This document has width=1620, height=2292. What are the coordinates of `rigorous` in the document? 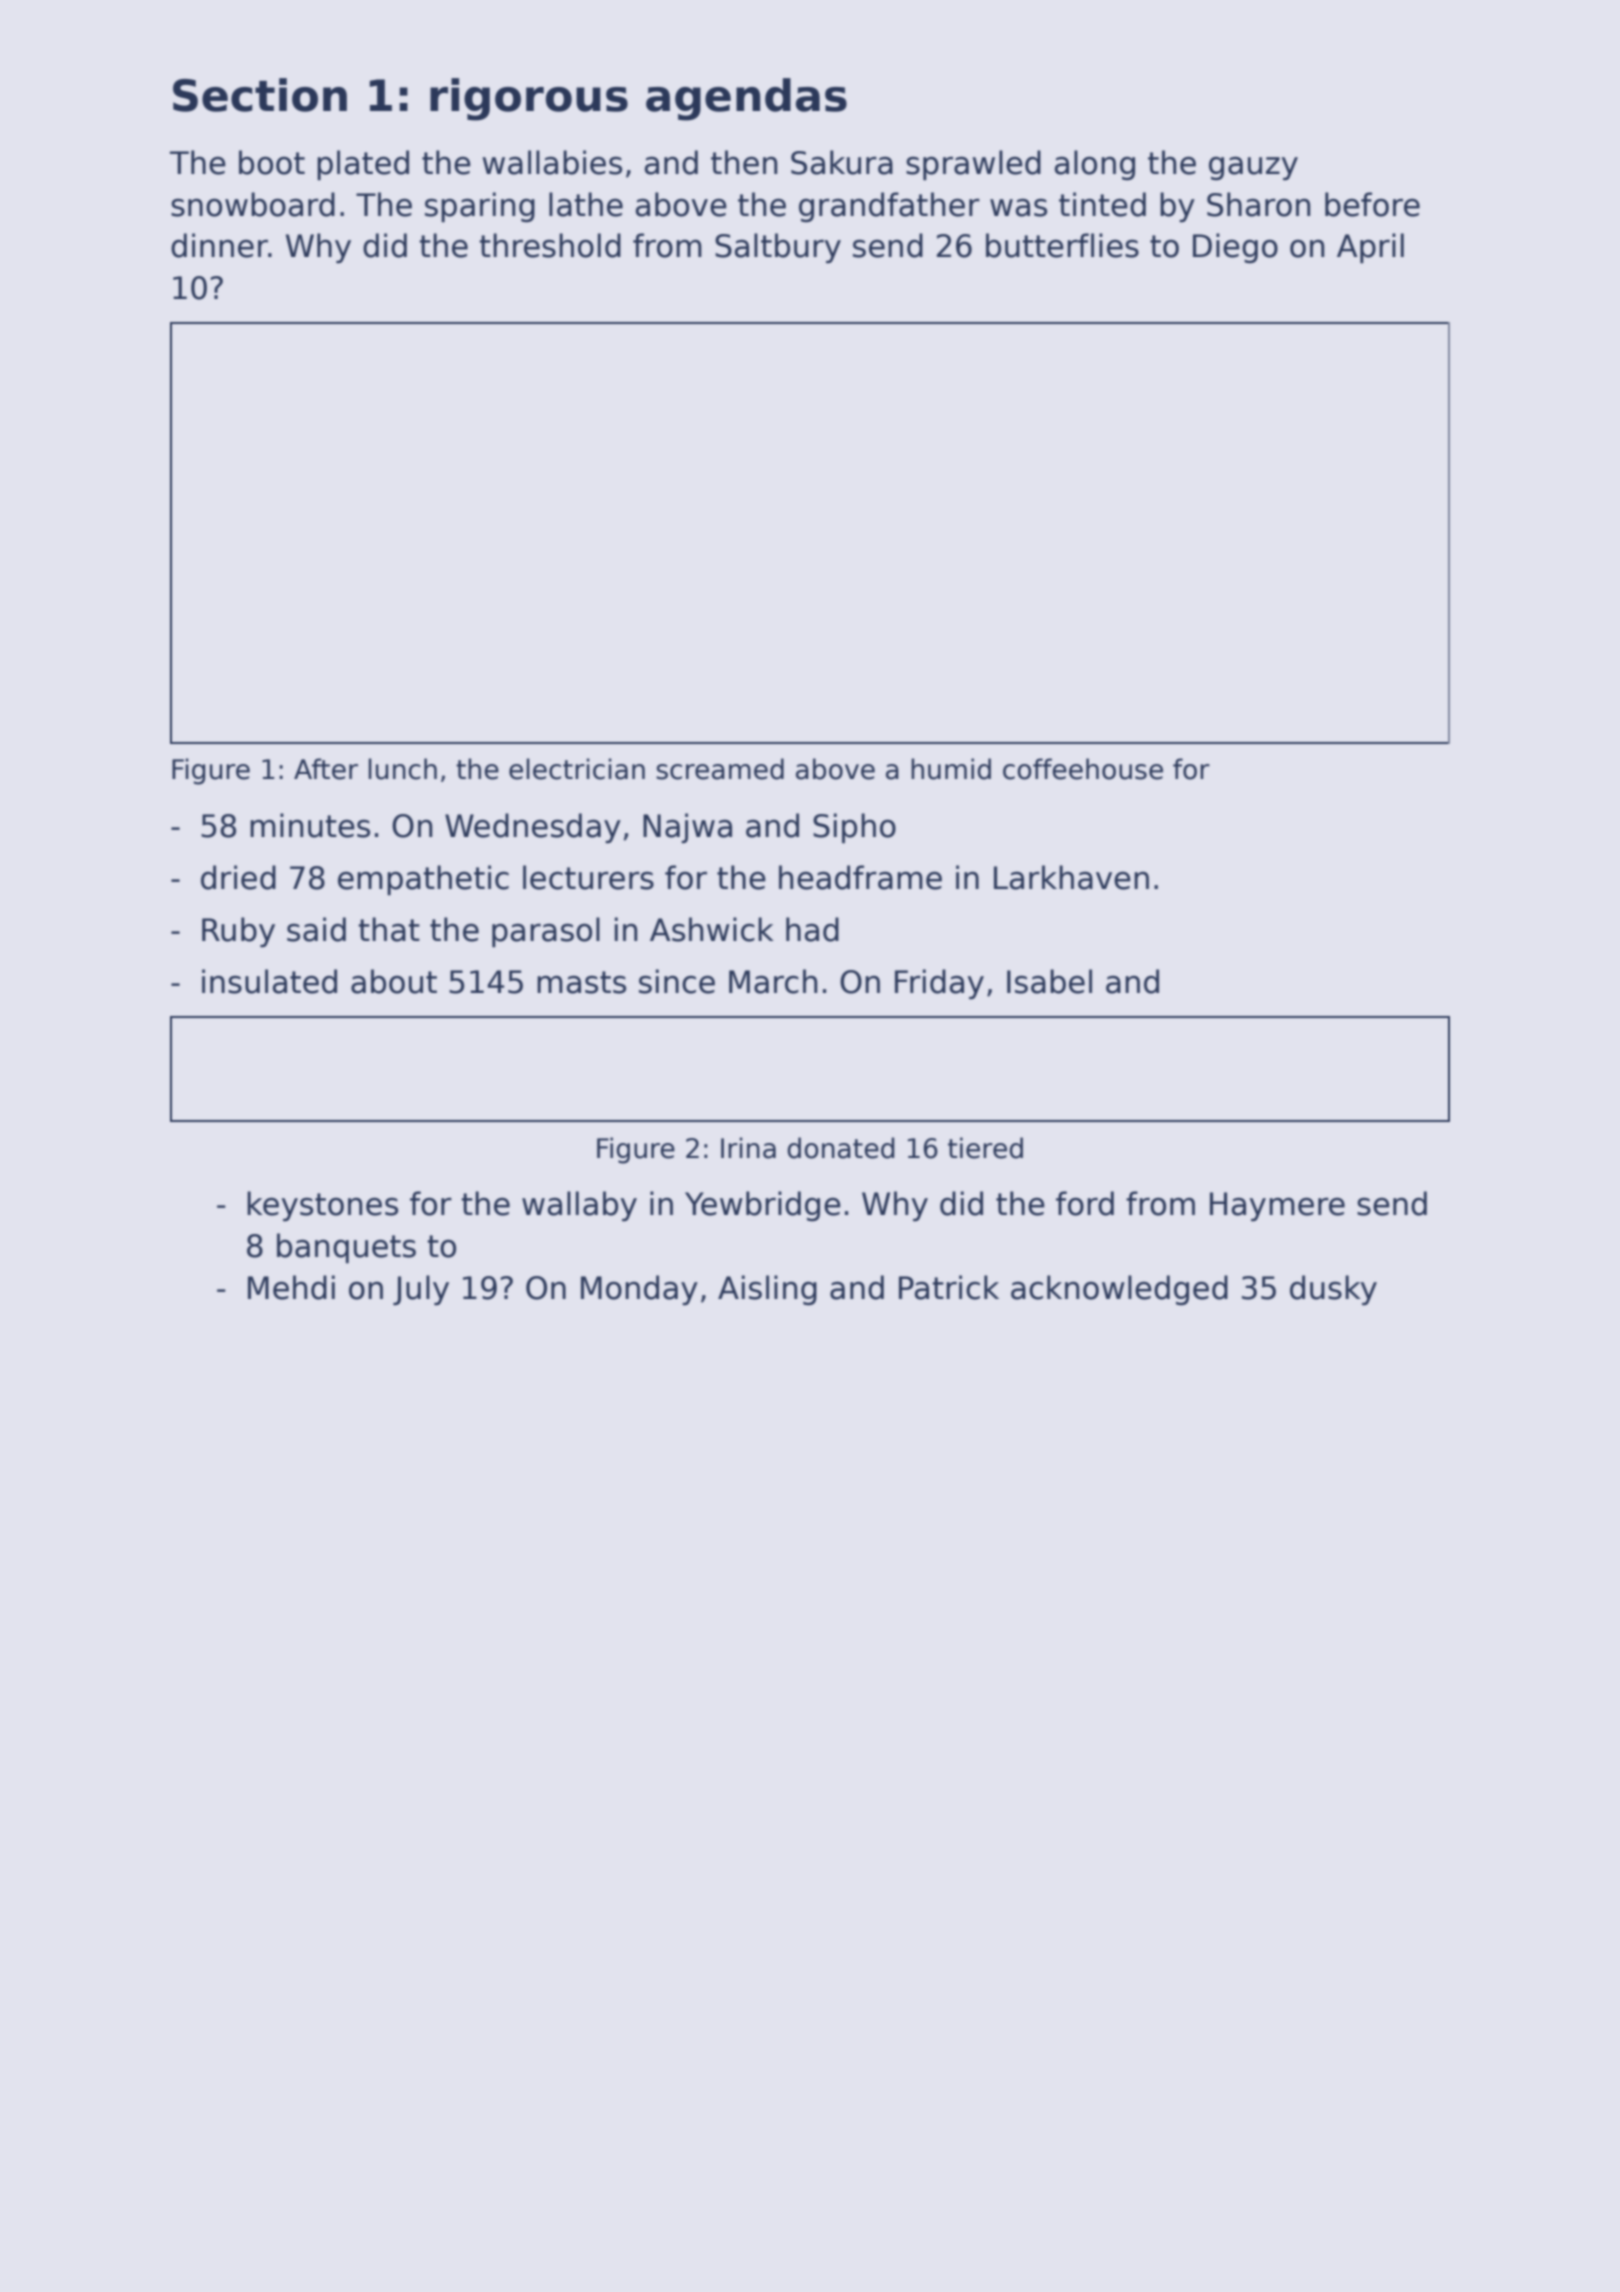 It's located at (529, 99).
